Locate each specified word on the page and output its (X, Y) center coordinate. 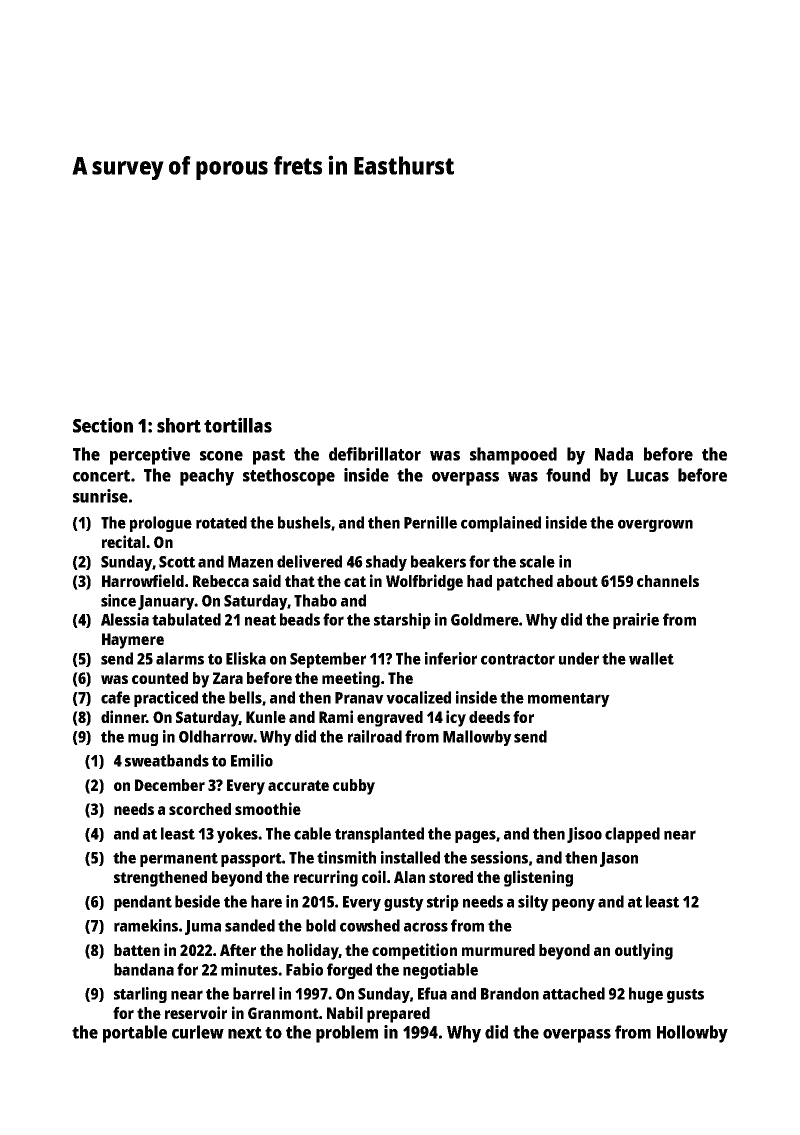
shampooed (513, 456)
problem (347, 1034)
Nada (614, 454)
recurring (326, 878)
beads (300, 619)
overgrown (655, 525)
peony (573, 904)
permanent (179, 860)
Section (103, 425)
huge (646, 995)
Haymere (133, 641)
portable (135, 1034)
